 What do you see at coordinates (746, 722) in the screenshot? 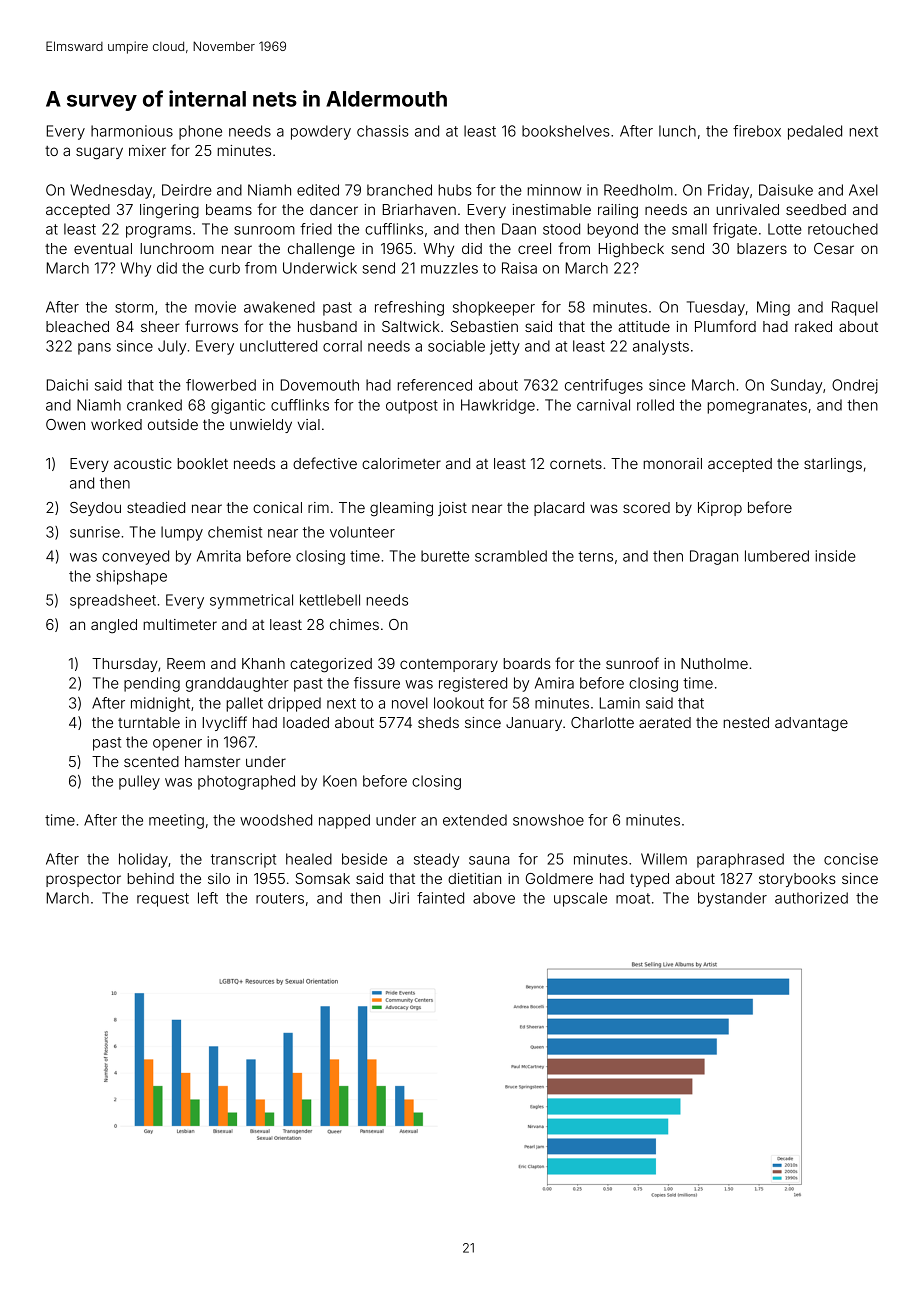
I see `nested` at bounding box center [746, 722].
